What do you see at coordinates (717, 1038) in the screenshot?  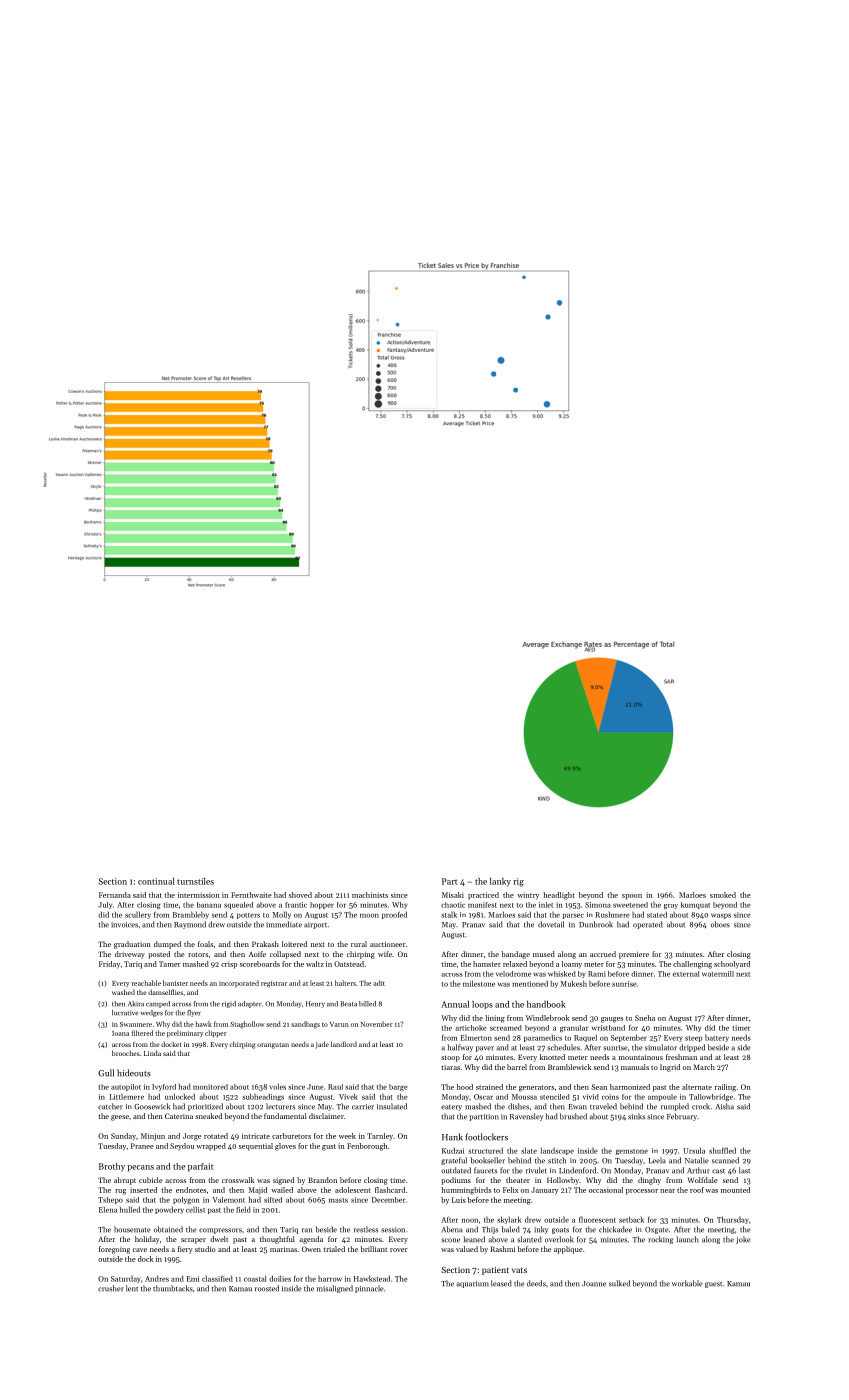 I see `battery` at bounding box center [717, 1038].
